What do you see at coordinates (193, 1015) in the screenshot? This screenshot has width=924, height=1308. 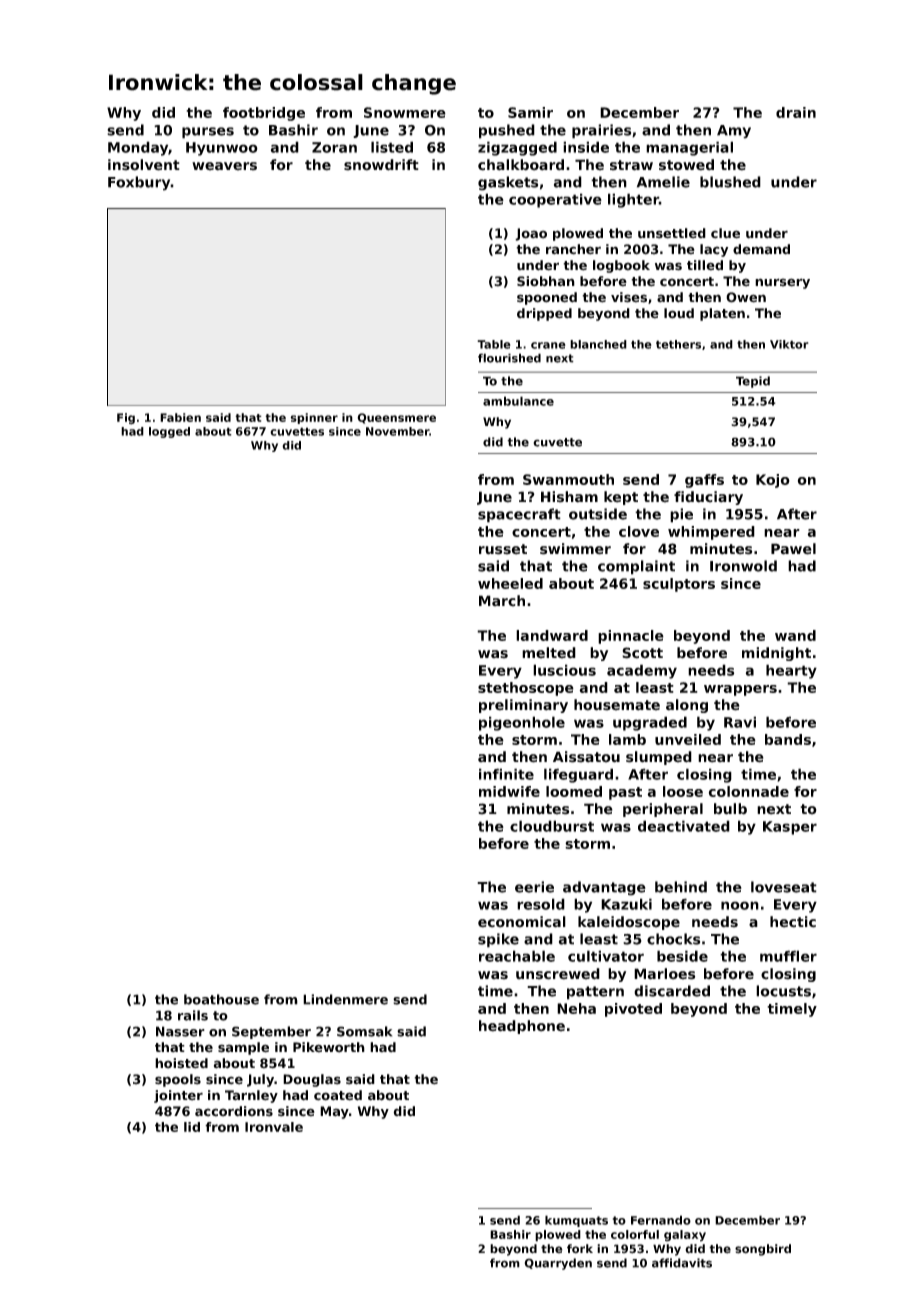 I see `rails` at bounding box center [193, 1015].
